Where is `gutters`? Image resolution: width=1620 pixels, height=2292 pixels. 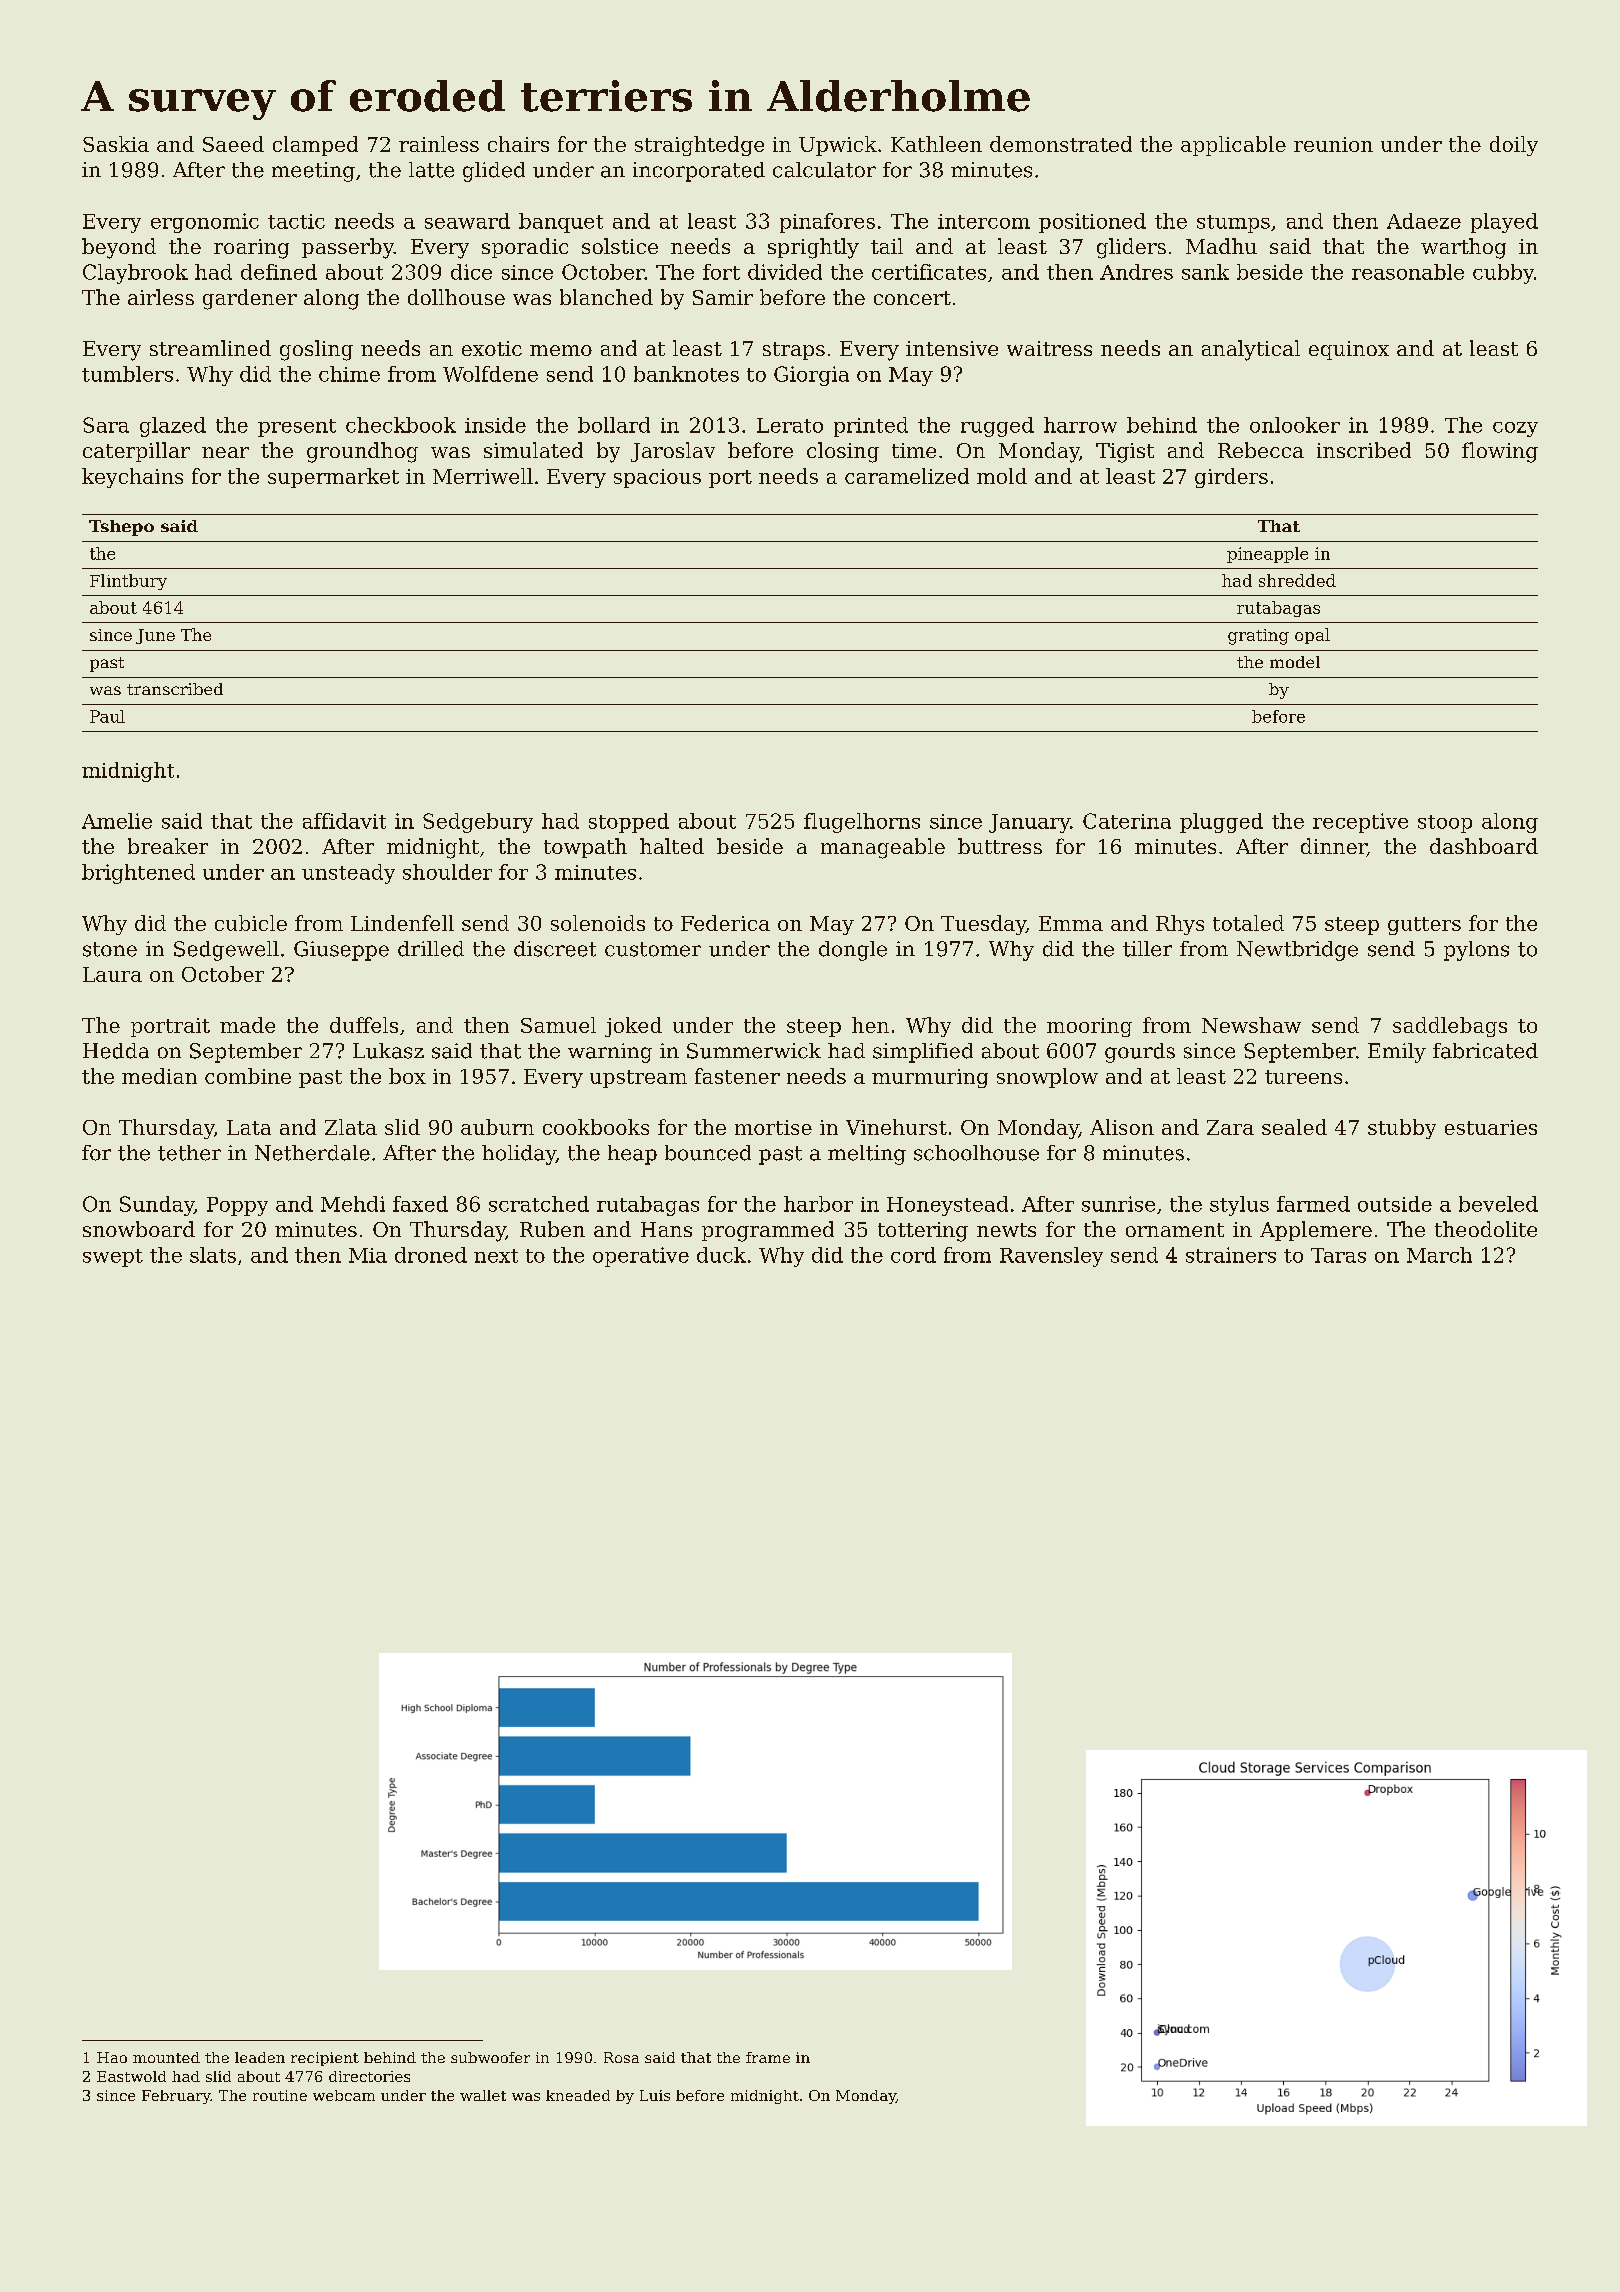 gutters is located at coordinates (1424, 926).
